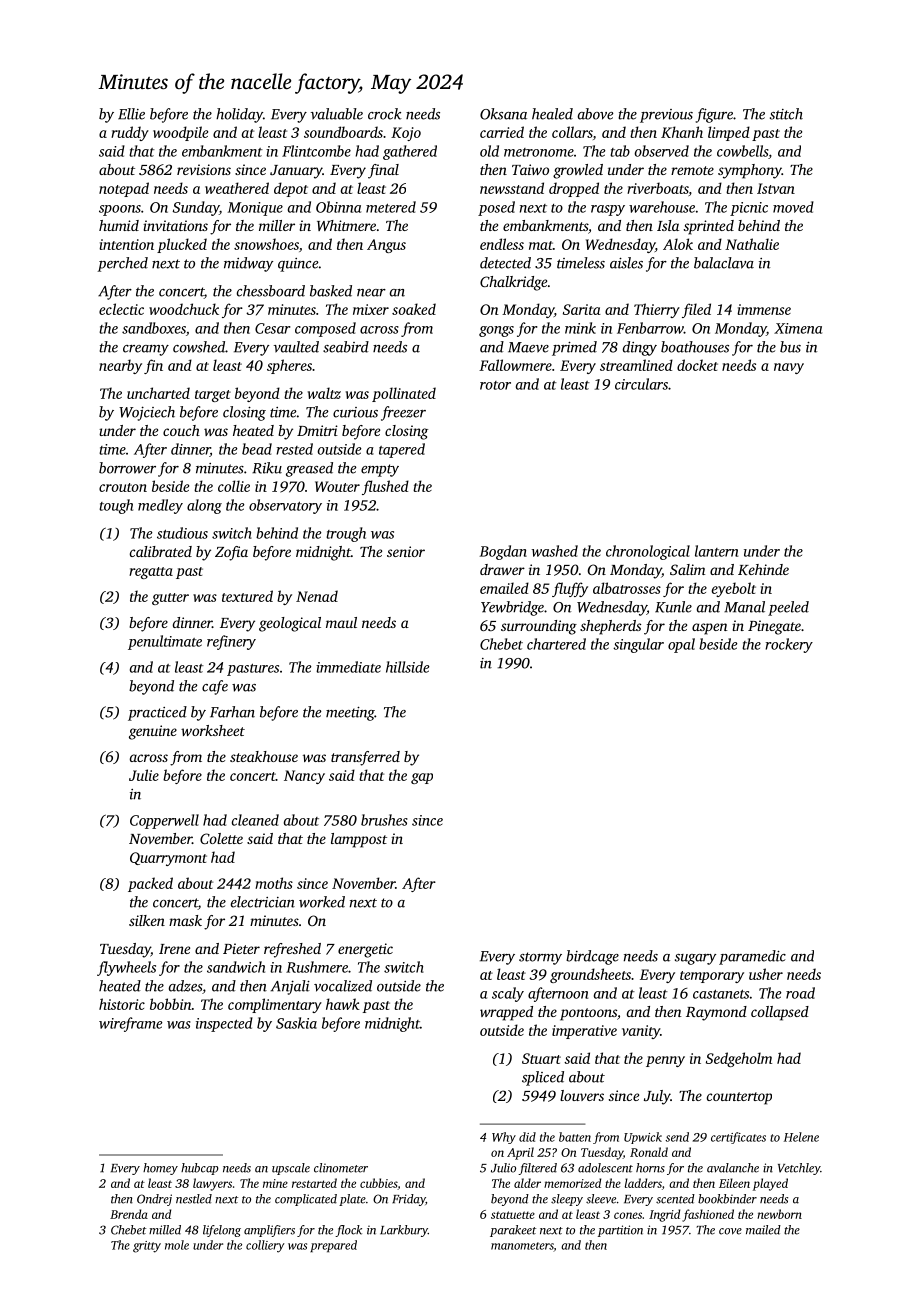  I want to click on Ellie, so click(131, 114).
